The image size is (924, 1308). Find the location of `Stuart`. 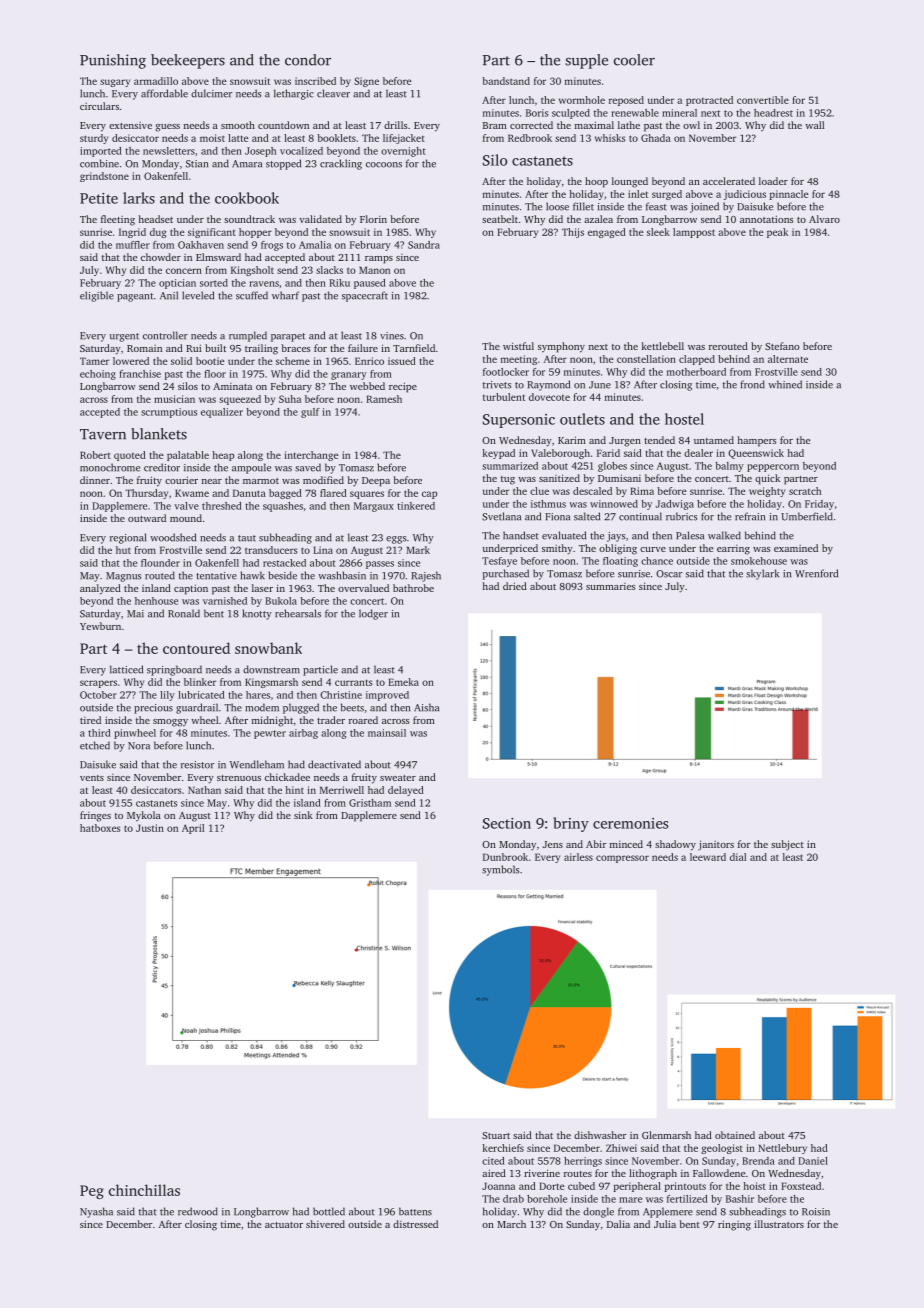

Stuart is located at coordinates (496, 1135).
